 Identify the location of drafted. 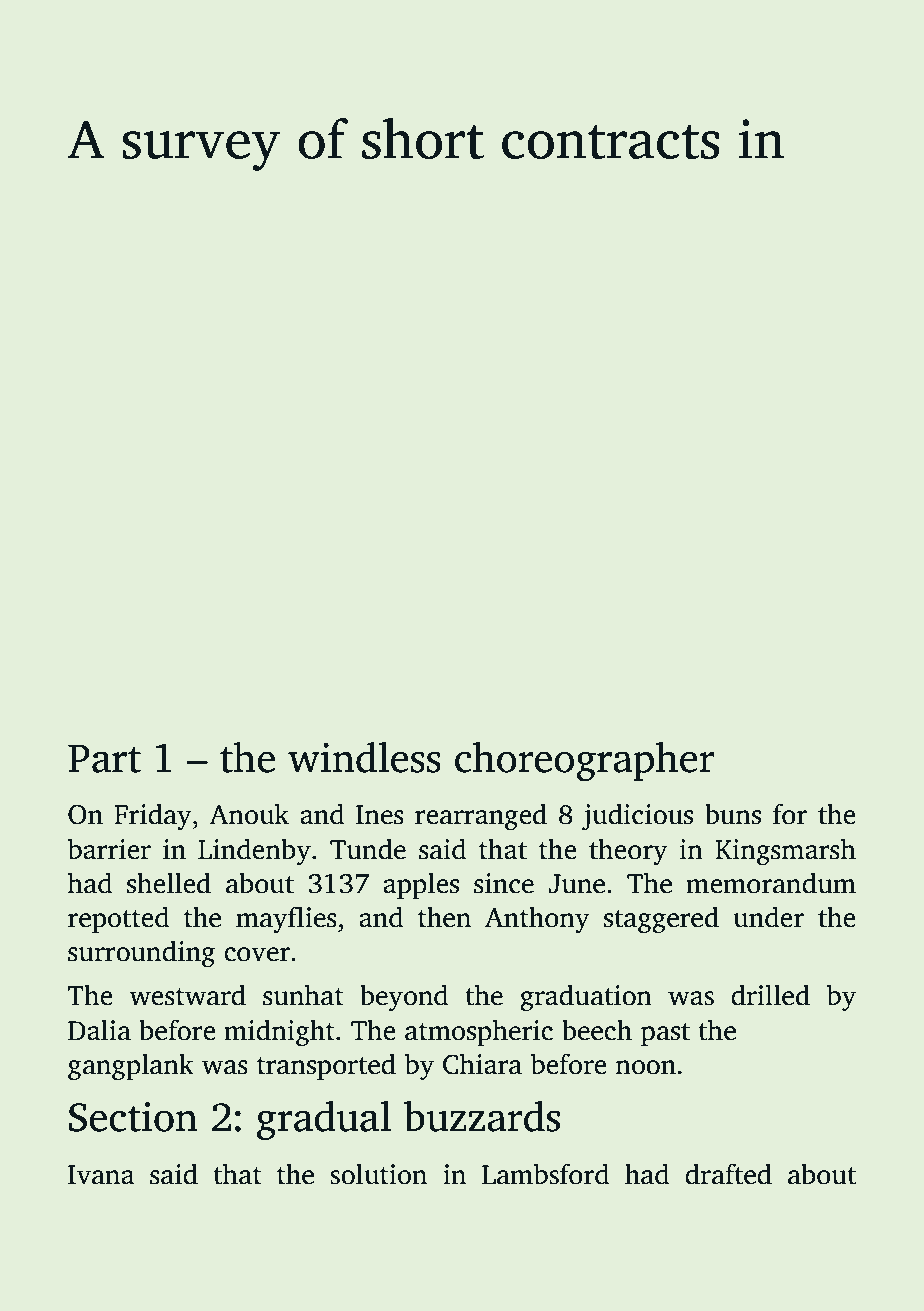
(728, 1174).
